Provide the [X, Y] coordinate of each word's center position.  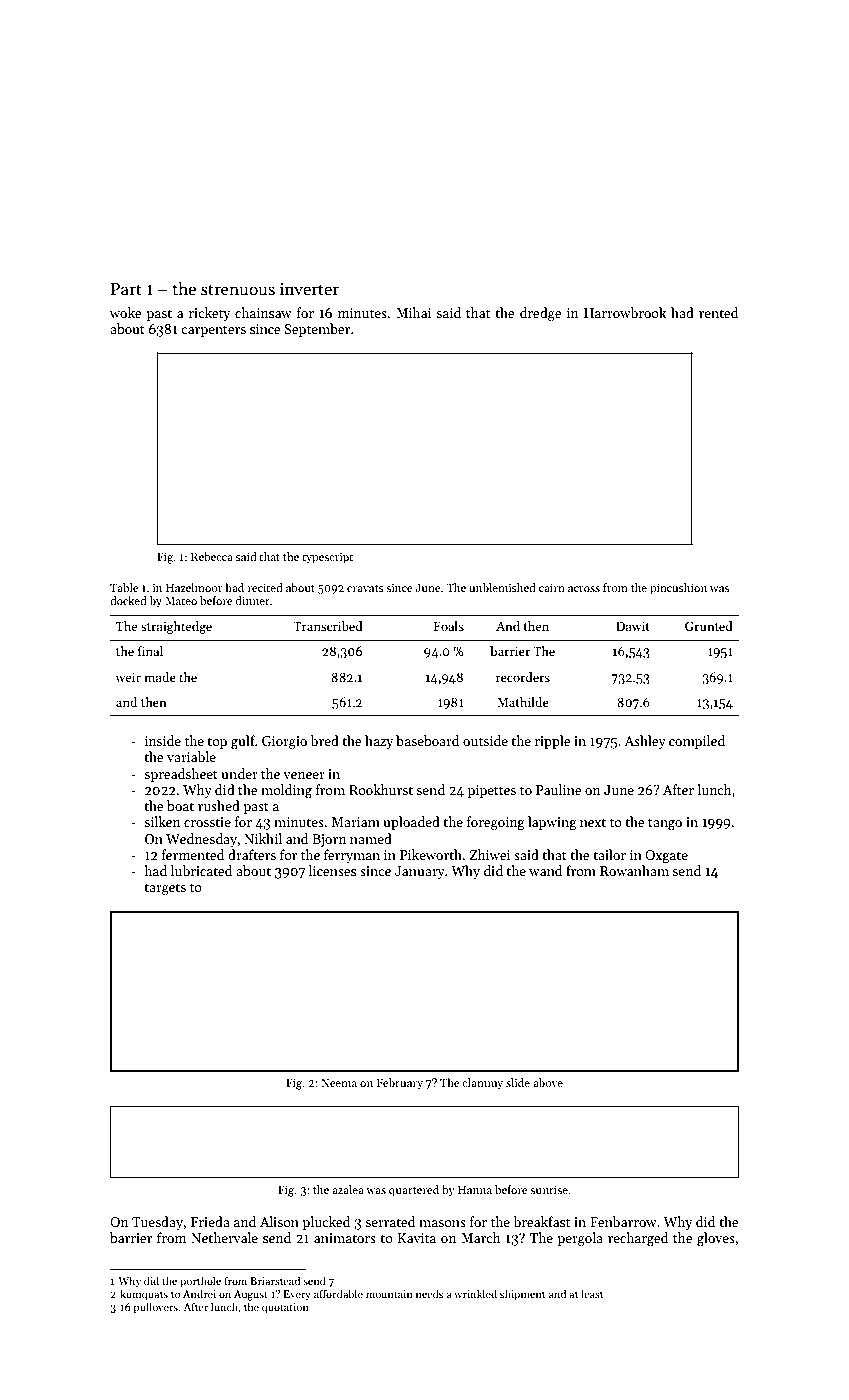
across [584, 589]
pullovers [156, 1308]
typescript [327, 558]
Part [126, 289]
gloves [716, 1239]
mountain [389, 1294]
